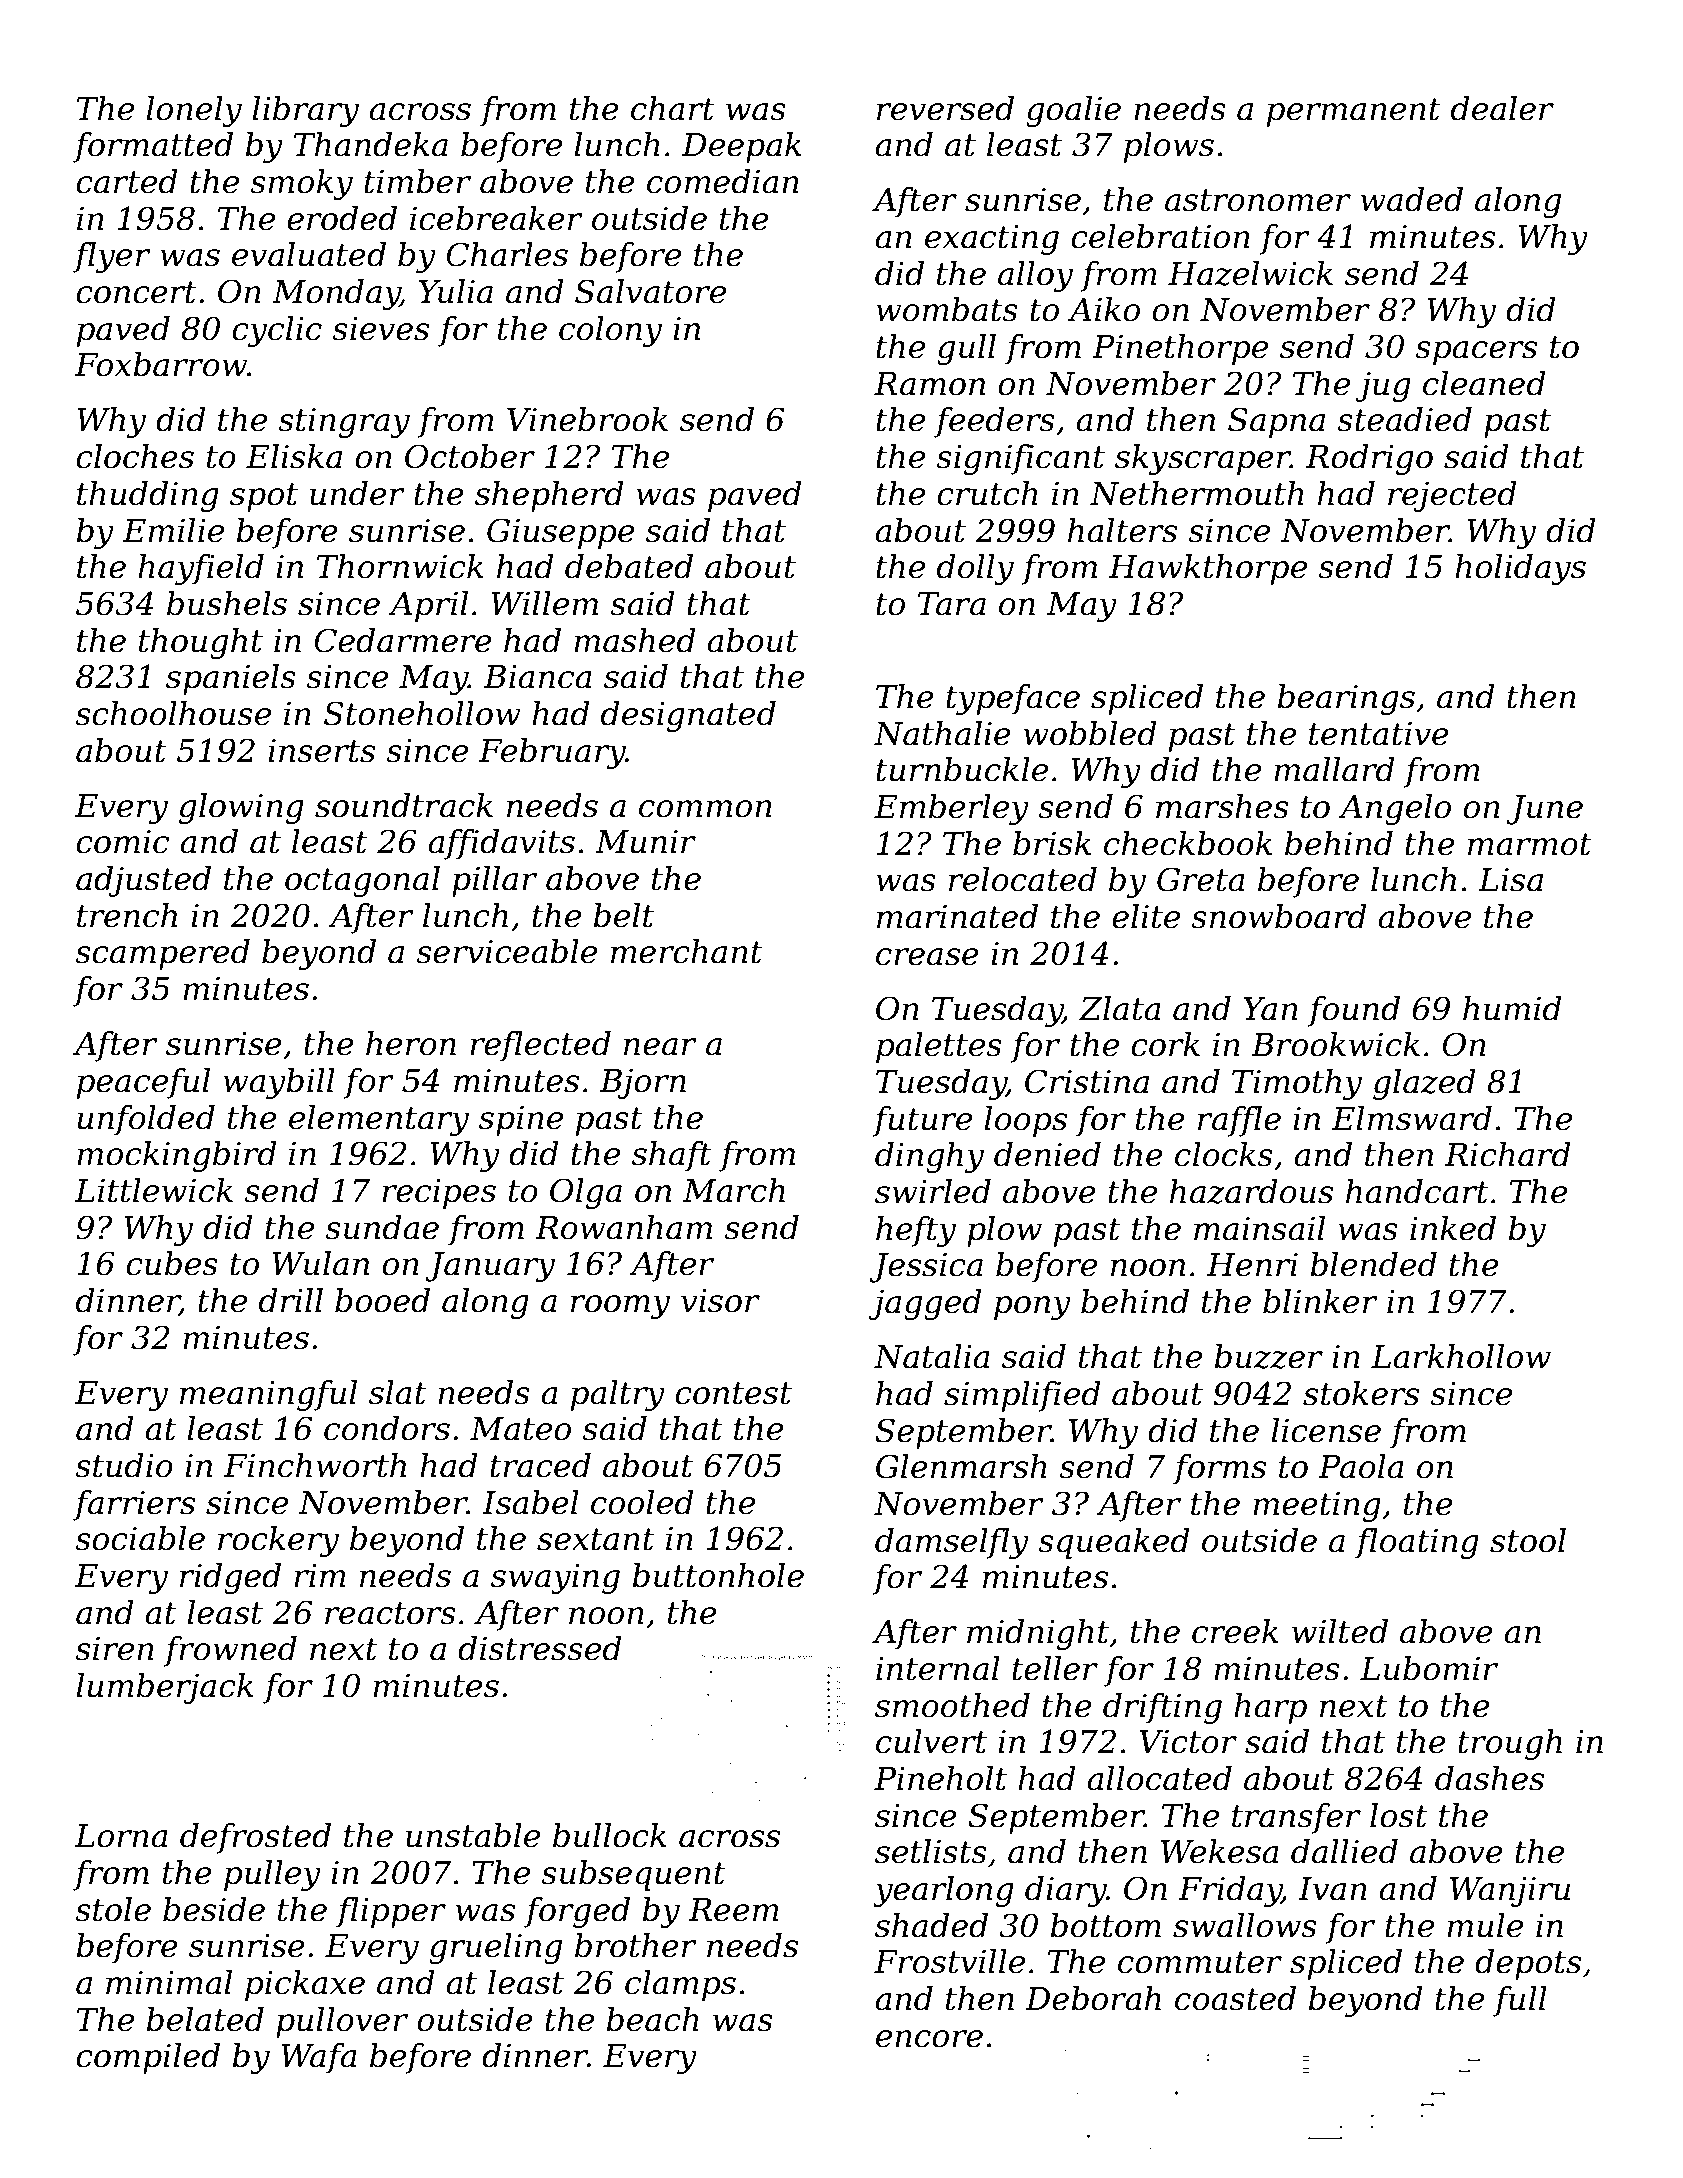 The height and width of the screenshot is (2178, 1683). Describe the element at coordinates (687, 951) in the screenshot. I see `merchant` at that location.
